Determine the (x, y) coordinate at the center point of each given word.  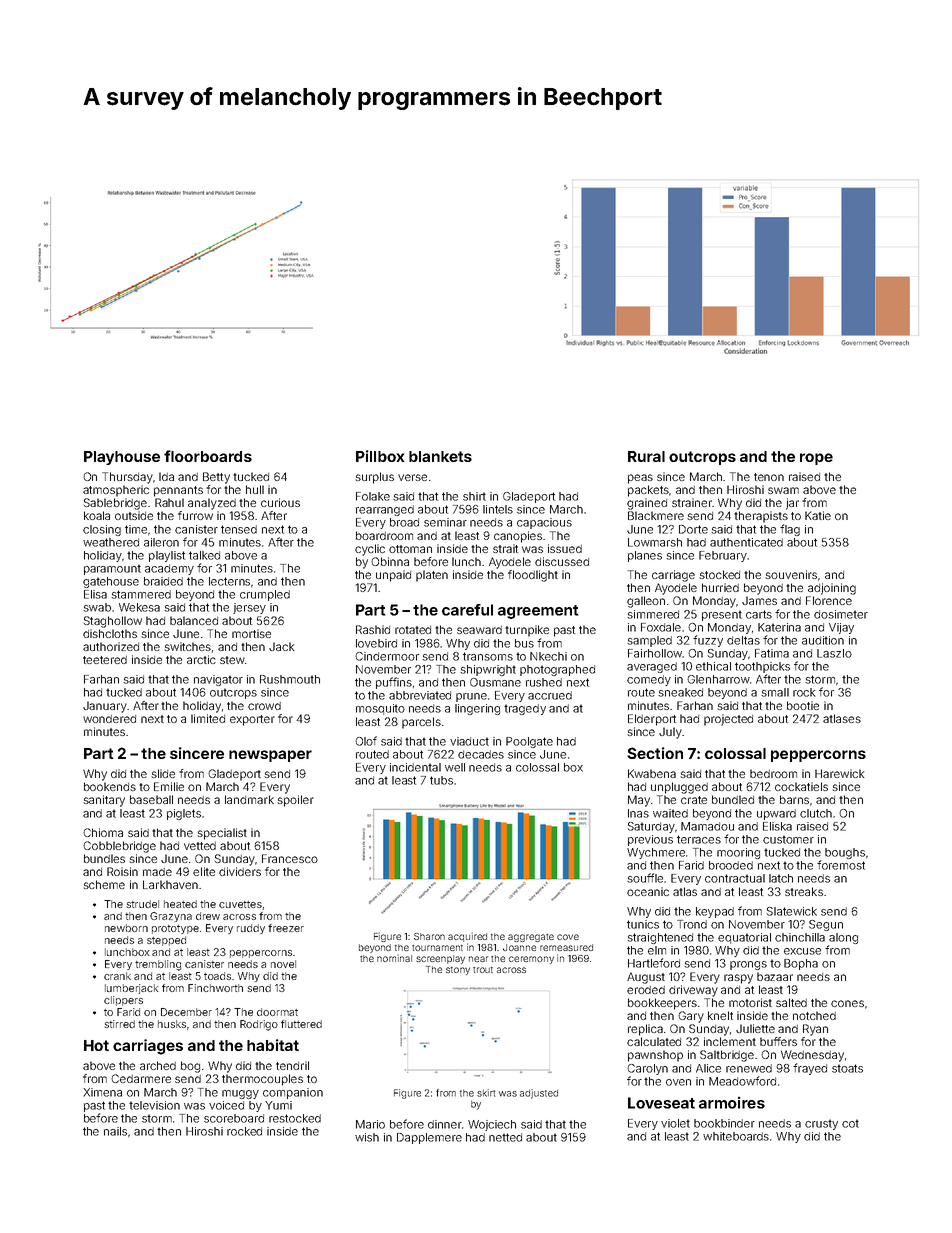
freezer (286, 928)
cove (568, 937)
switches (187, 646)
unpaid (393, 576)
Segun (826, 925)
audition (823, 640)
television (154, 1105)
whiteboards (736, 1136)
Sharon (429, 936)
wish (367, 1137)
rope (816, 459)
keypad (715, 912)
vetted (200, 846)
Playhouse (122, 458)
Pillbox (380, 456)
